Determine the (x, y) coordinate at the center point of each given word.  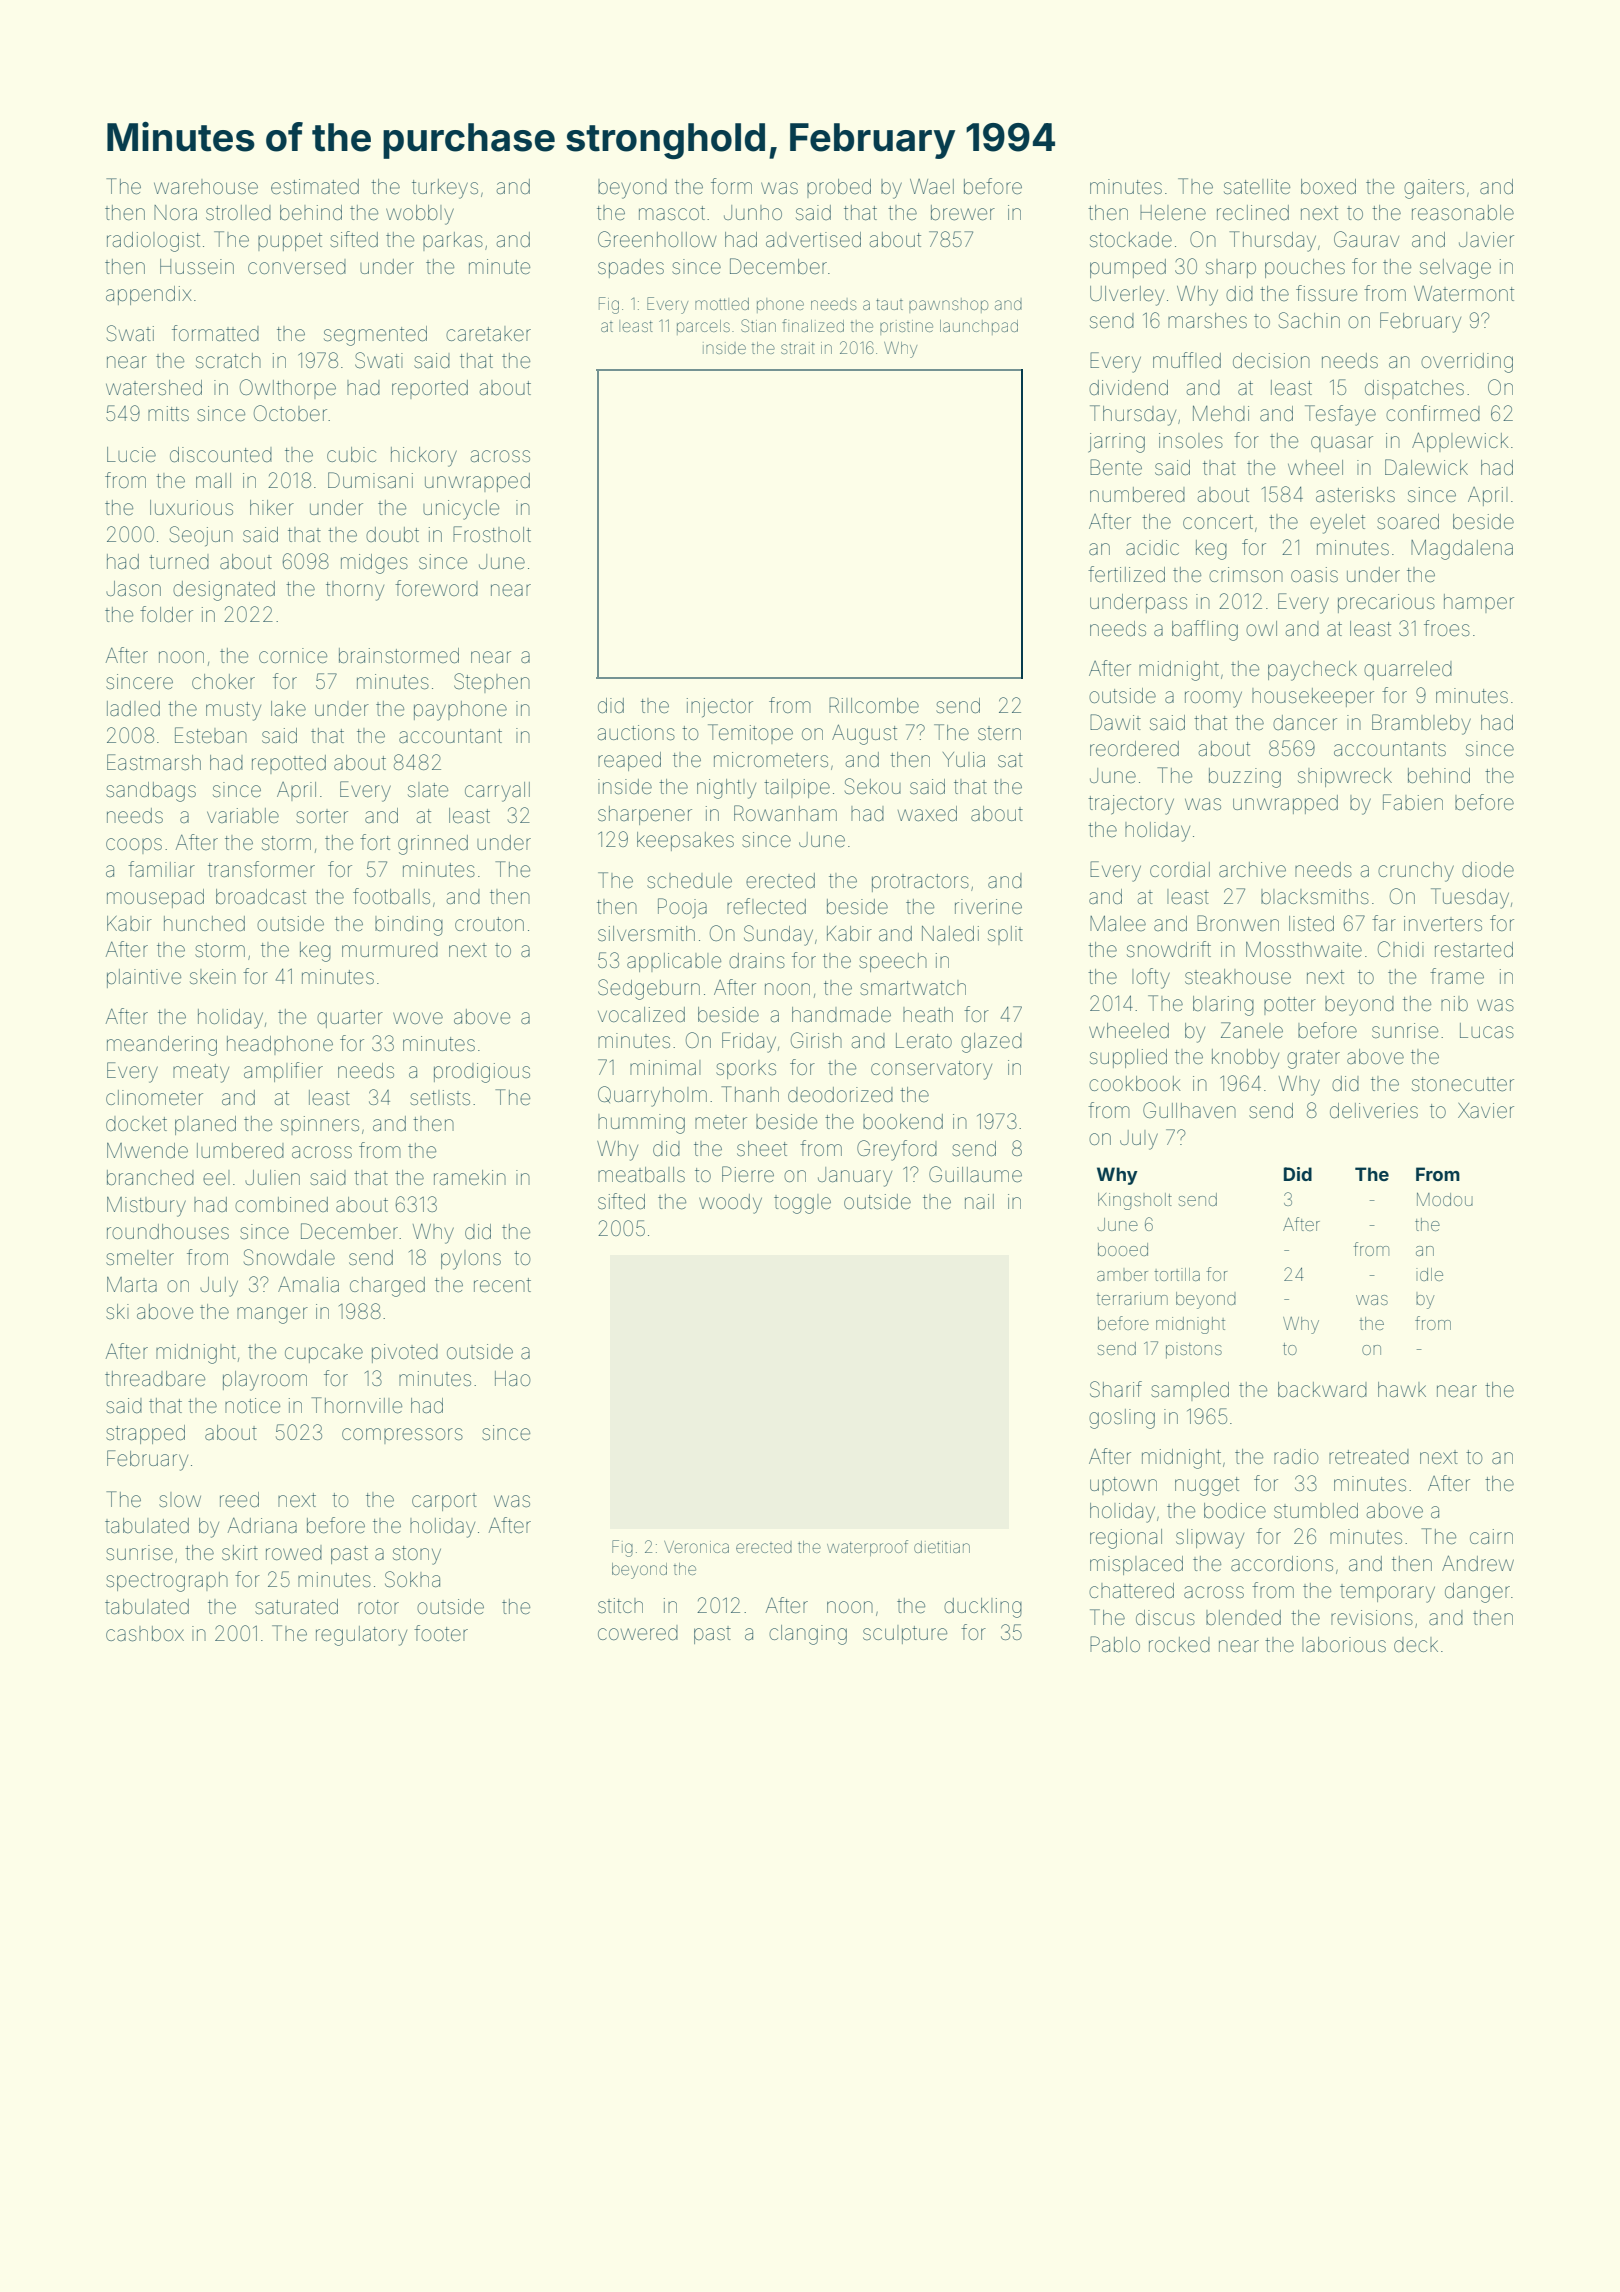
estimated (315, 187)
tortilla (1177, 1274)
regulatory (361, 1636)
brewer (963, 213)
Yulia (964, 759)
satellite (1257, 187)
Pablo (1115, 1644)
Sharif (1116, 1389)
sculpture (905, 1634)
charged (387, 1287)
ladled (133, 709)
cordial (1180, 869)
